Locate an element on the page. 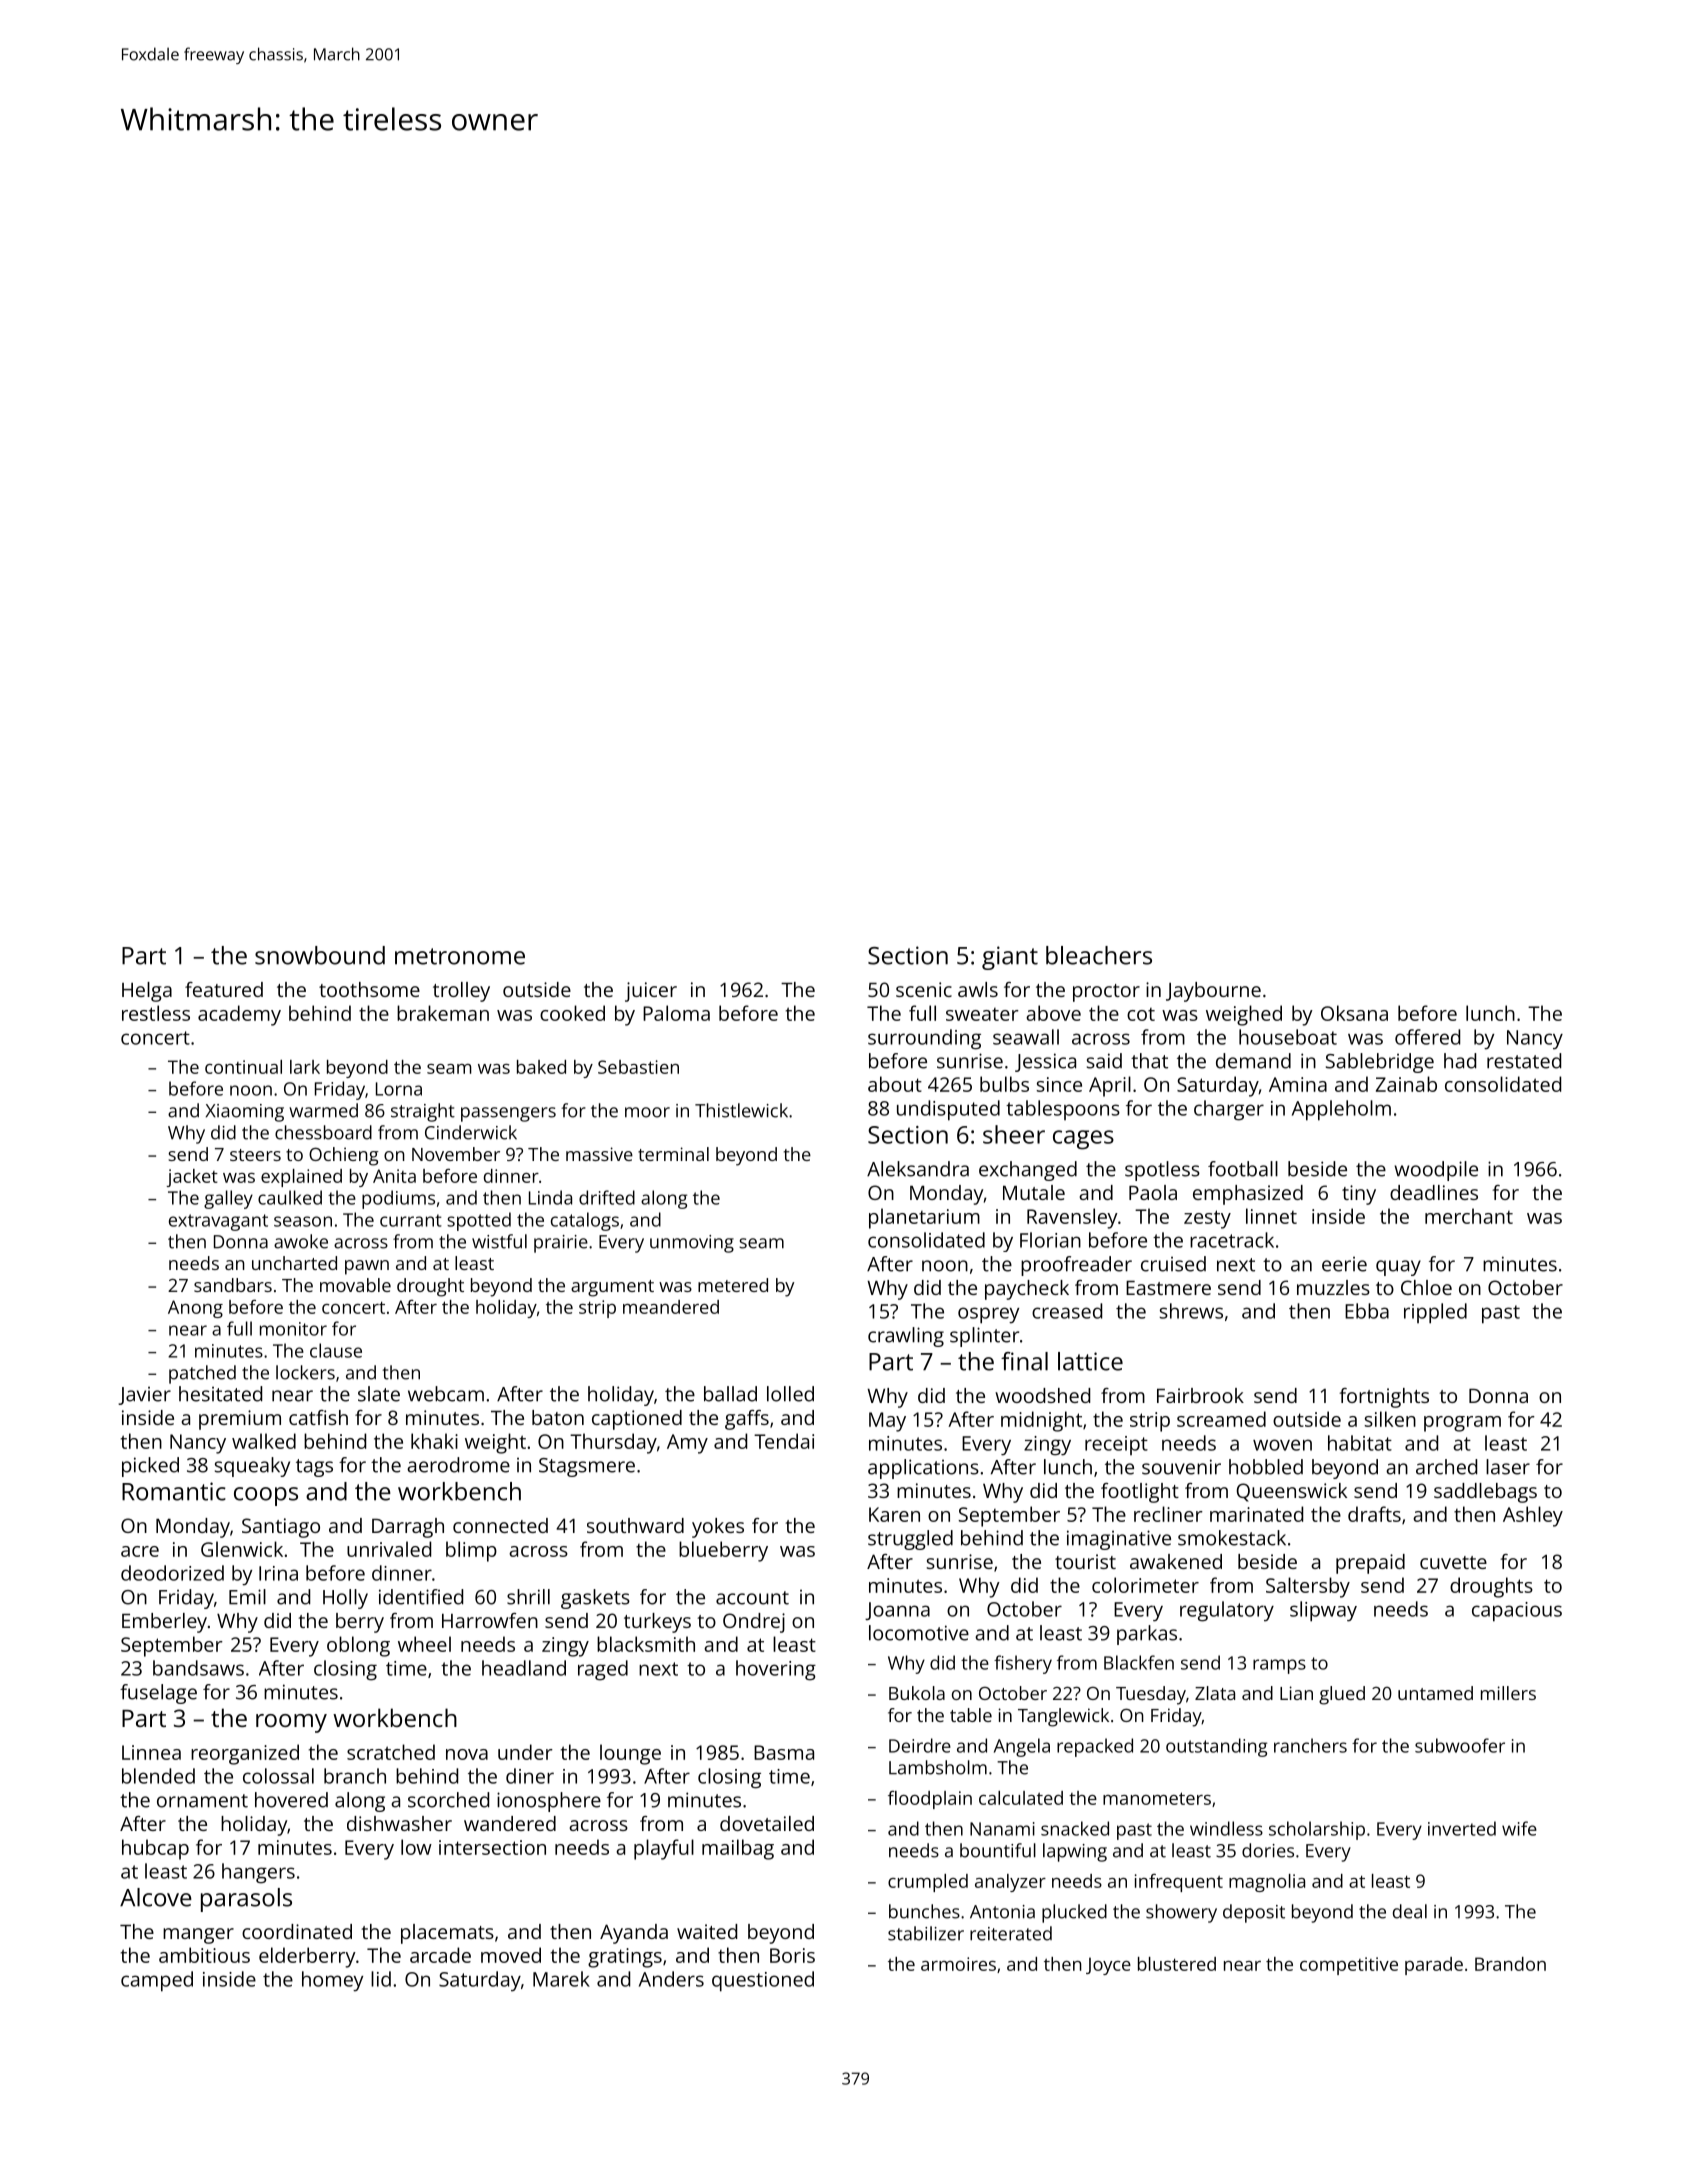  unmoving is located at coordinates (692, 1244).
